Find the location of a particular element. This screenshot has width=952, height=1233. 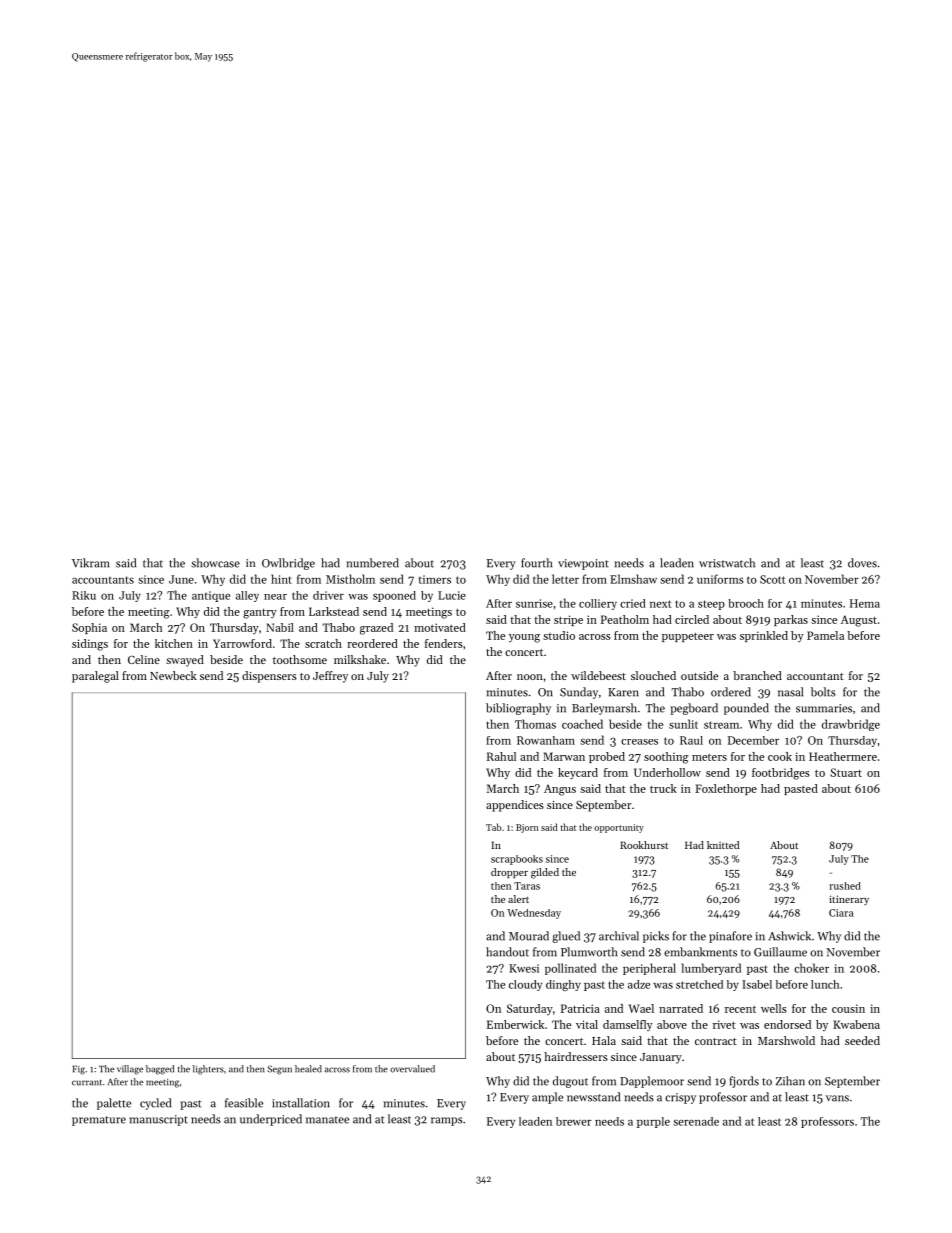

Rahul is located at coordinates (501, 756).
